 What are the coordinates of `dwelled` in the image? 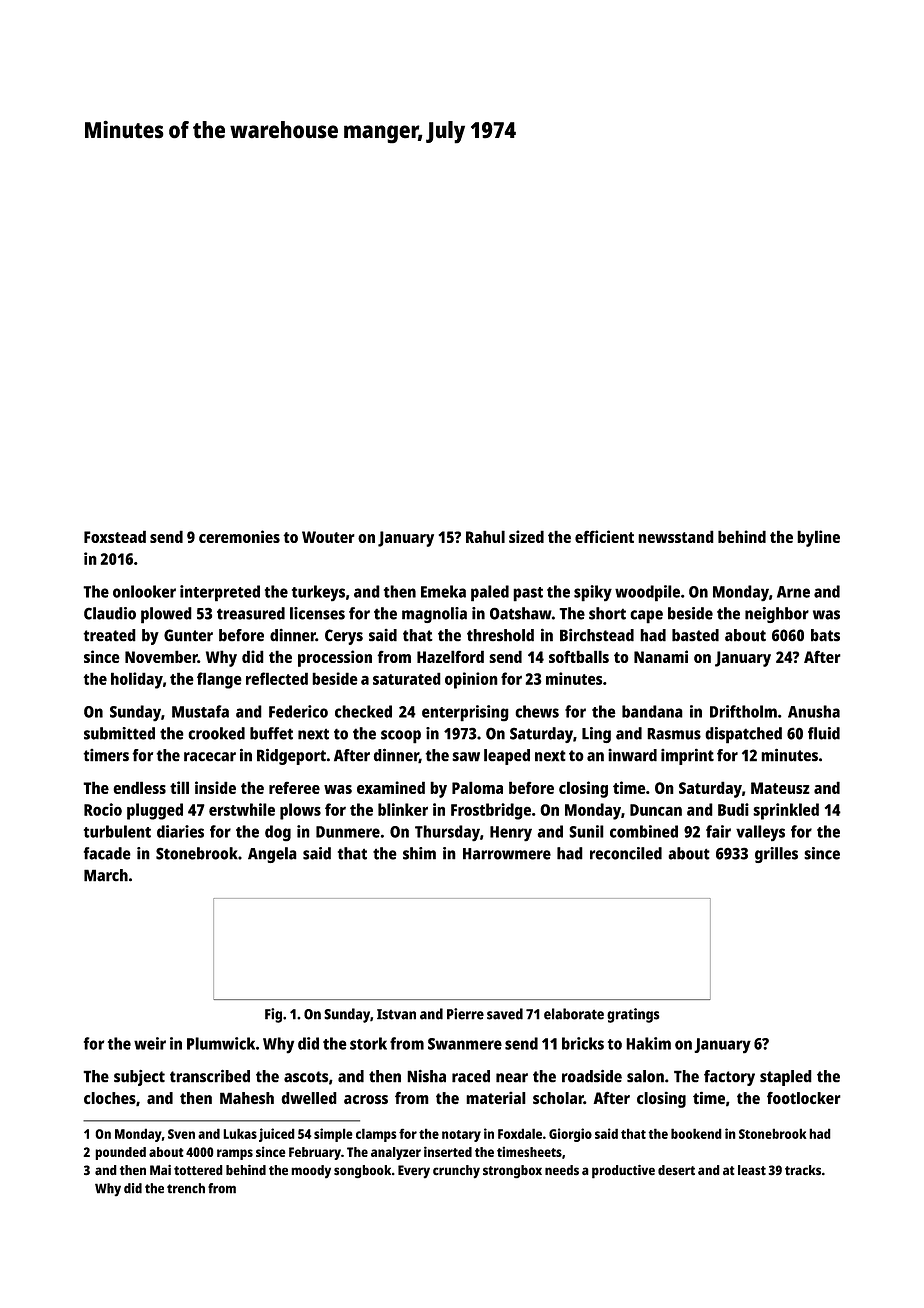 It's located at (309, 1098).
